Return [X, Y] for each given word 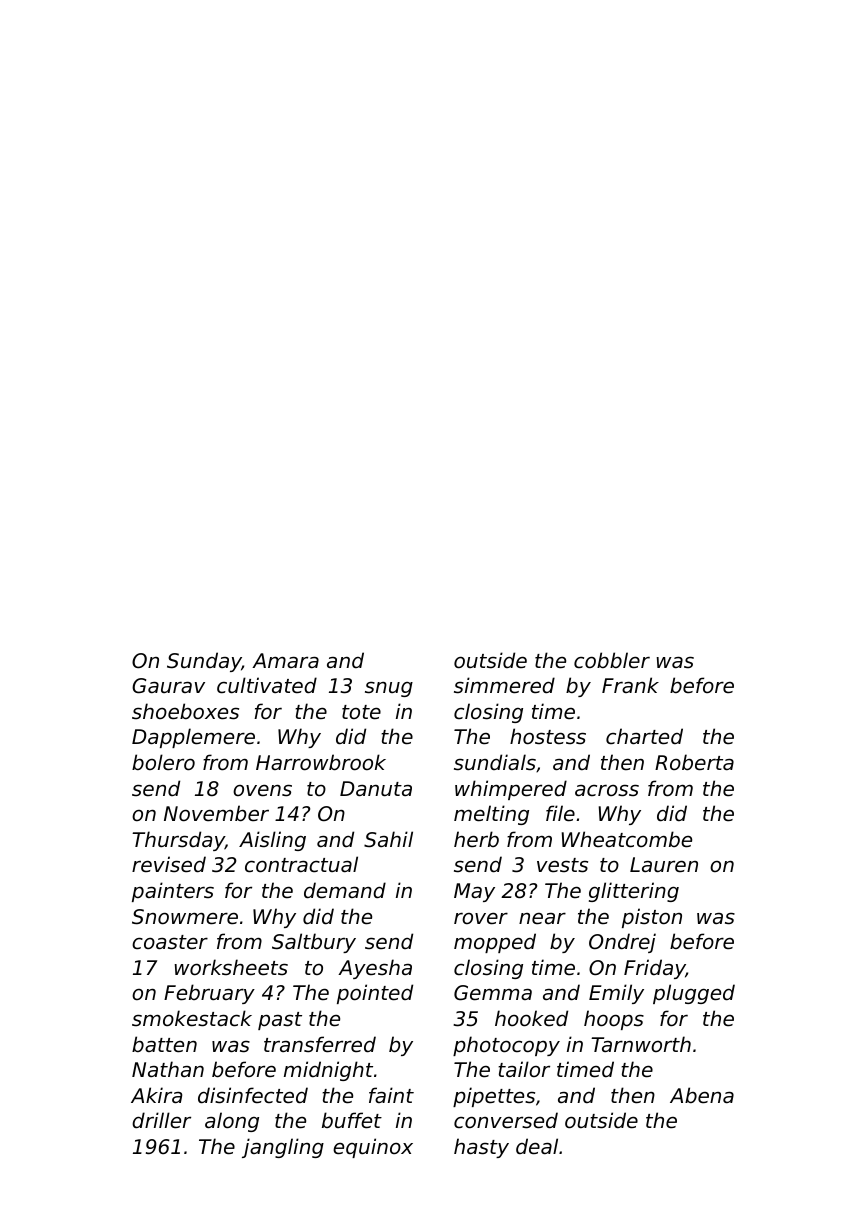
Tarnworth [641, 1044]
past [280, 1021]
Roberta [694, 762]
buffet [352, 1120]
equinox [373, 1148]
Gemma [493, 993]
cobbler [612, 660]
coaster [170, 942]
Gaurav [168, 686]
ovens [262, 790]
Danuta [376, 788]
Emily [616, 994]
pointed [375, 994]
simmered [504, 685]
